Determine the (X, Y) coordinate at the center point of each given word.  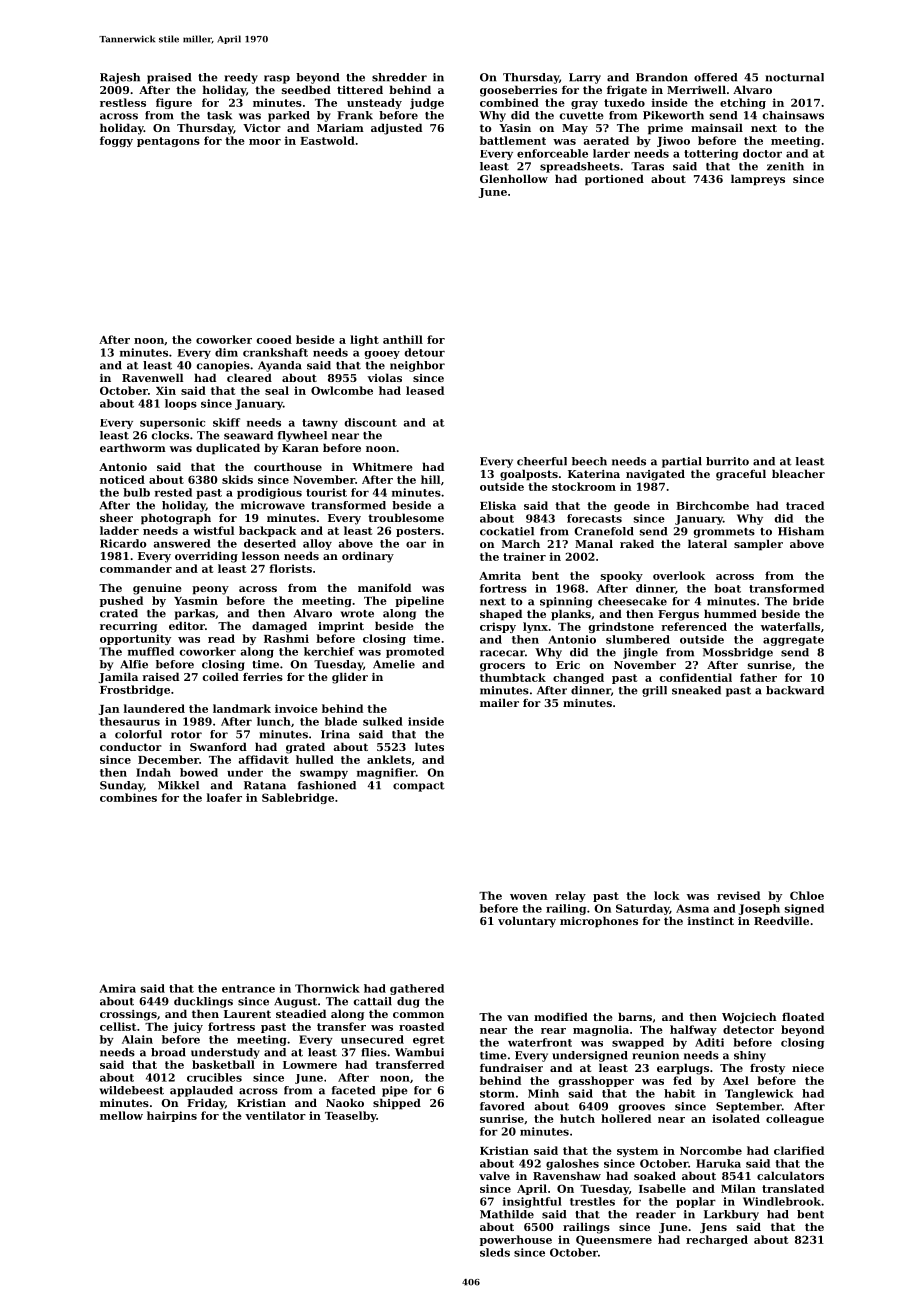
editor (187, 625)
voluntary (527, 922)
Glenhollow (514, 178)
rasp (277, 79)
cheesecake (632, 601)
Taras (647, 166)
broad (168, 1052)
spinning (566, 602)
